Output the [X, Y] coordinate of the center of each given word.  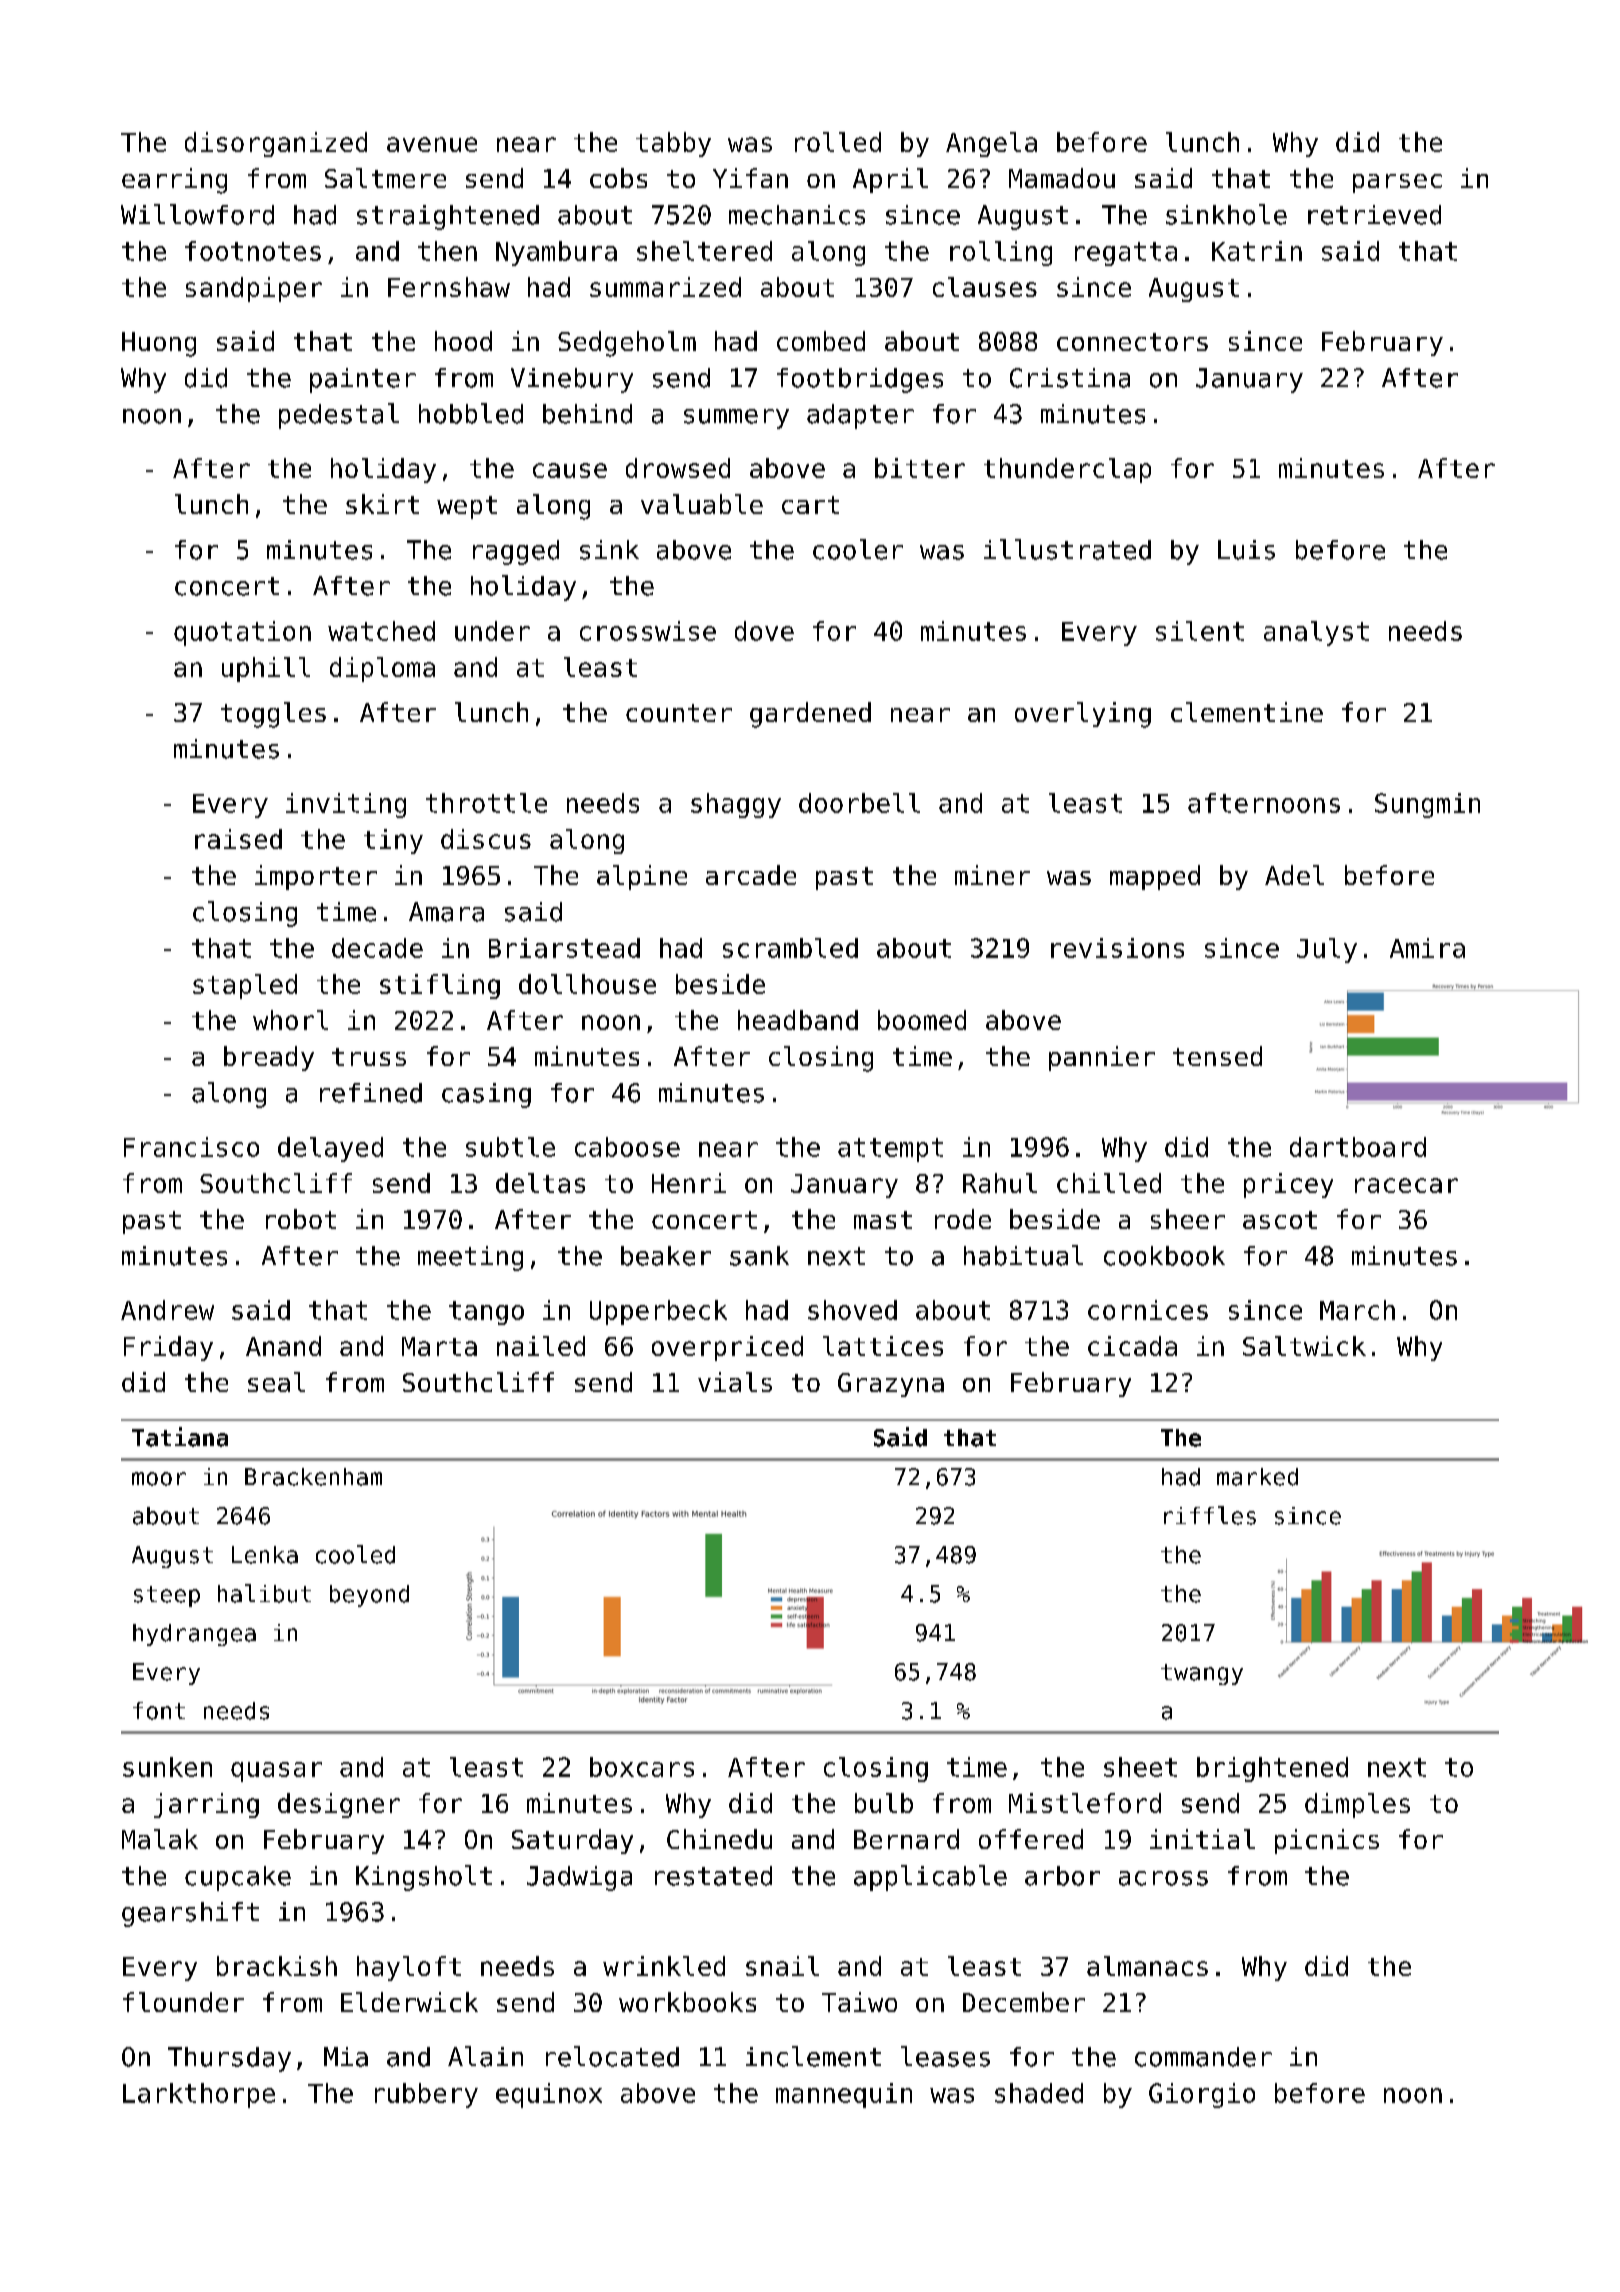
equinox [549, 2095]
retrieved [1374, 215]
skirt [382, 504]
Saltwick [1304, 1346]
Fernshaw [449, 287]
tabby [673, 144]
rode [963, 1219]
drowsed [678, 468]
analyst [1316, 633]
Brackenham [313, 1477]
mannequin [844, 2095]
